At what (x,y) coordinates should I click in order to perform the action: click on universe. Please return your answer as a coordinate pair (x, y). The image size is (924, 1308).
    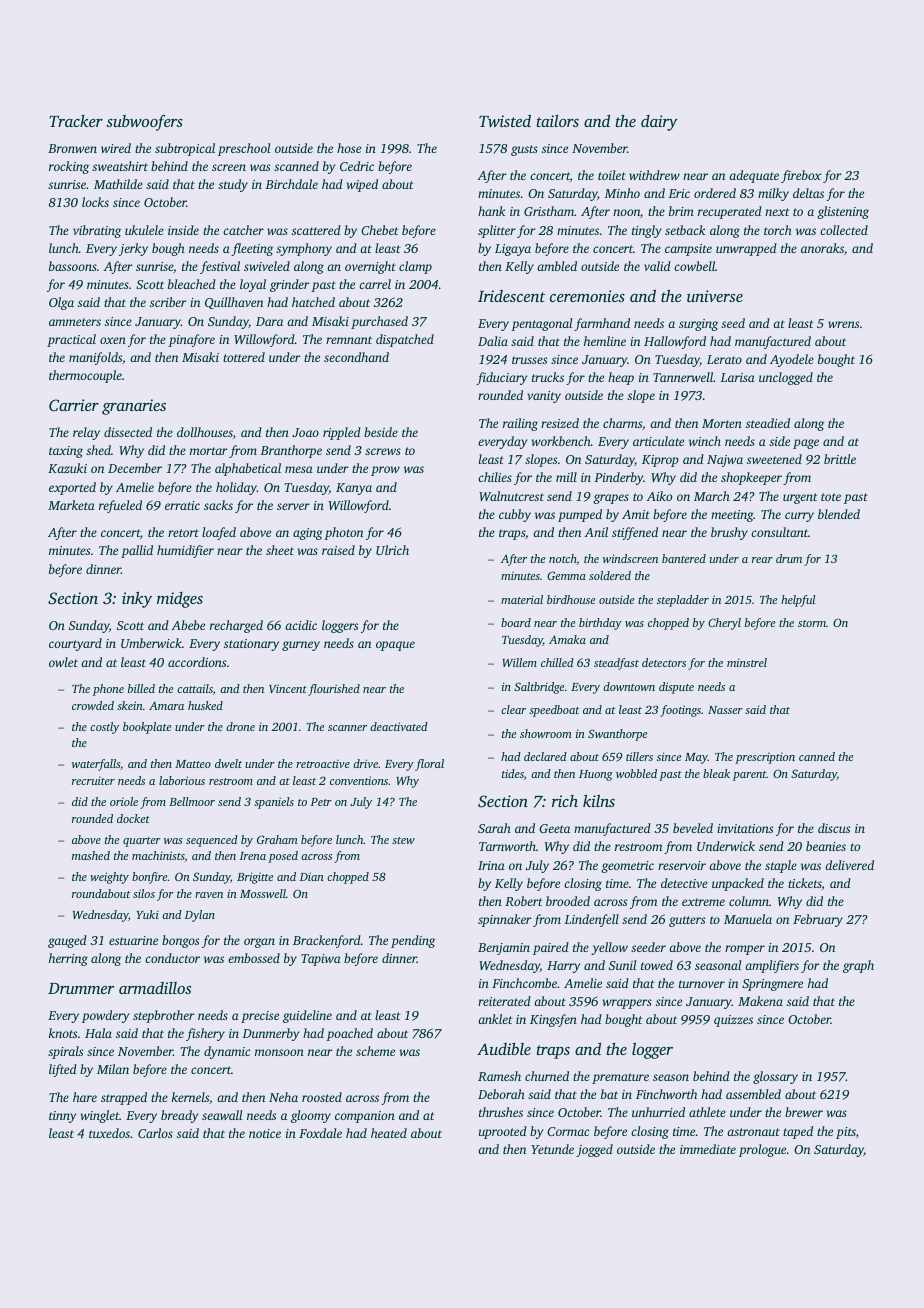
    Looking at the image, I should click on (715, 296).
